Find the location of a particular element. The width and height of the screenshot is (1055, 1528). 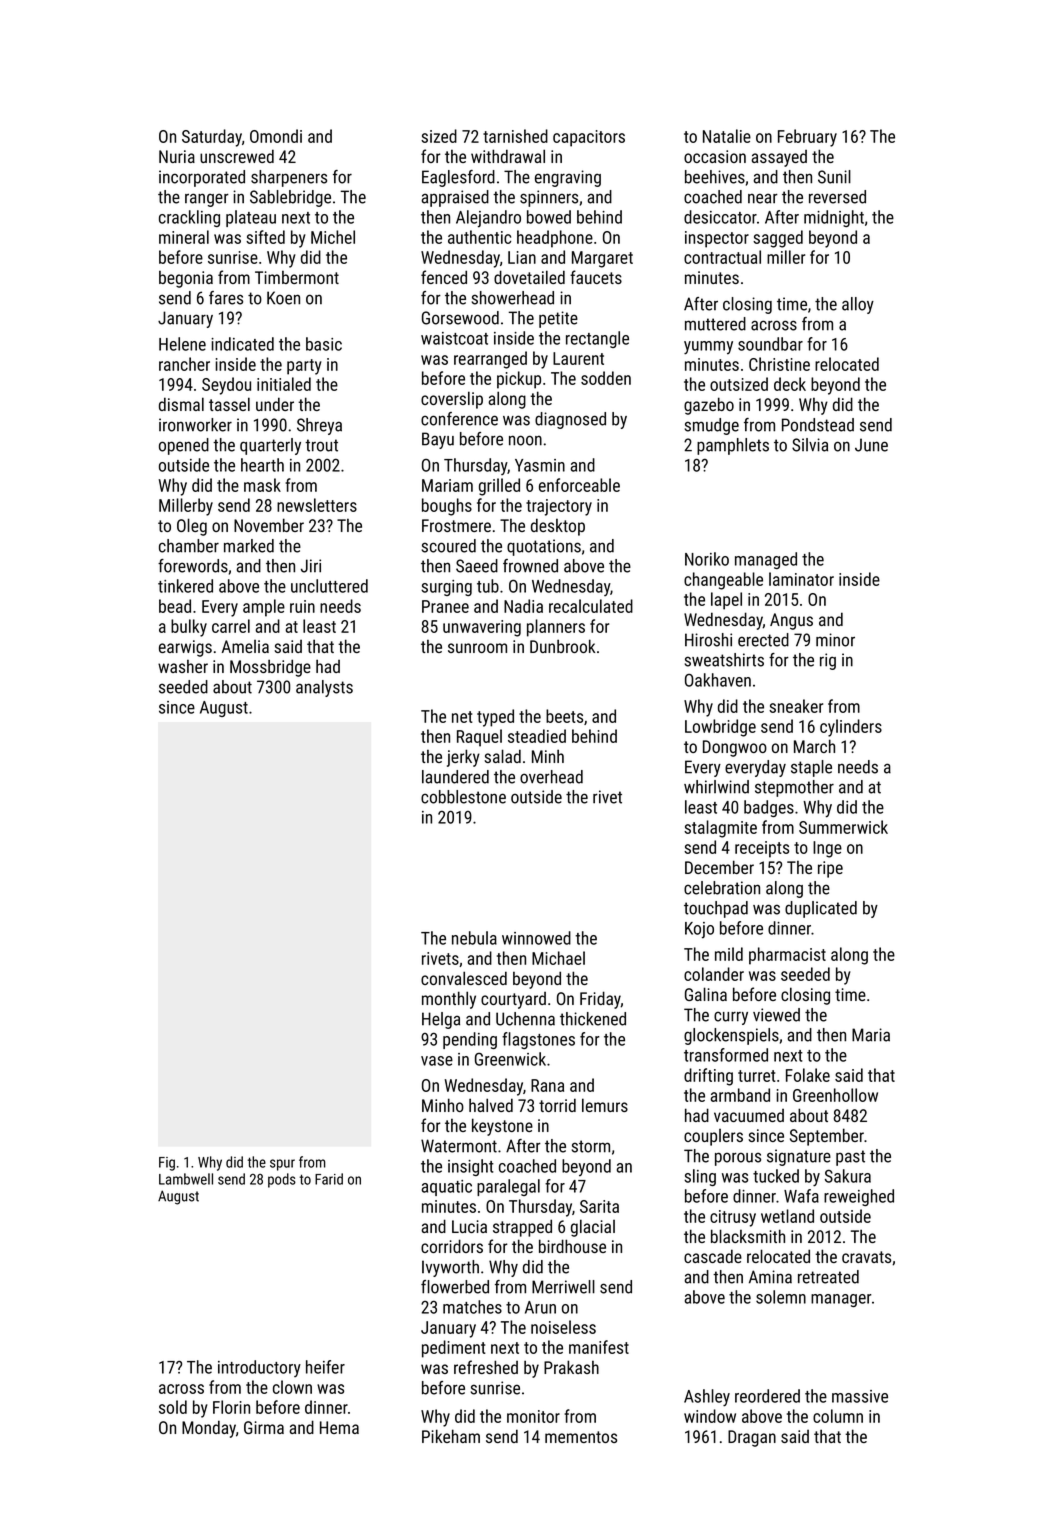

enforceable is located at coordinates (579, 485).
